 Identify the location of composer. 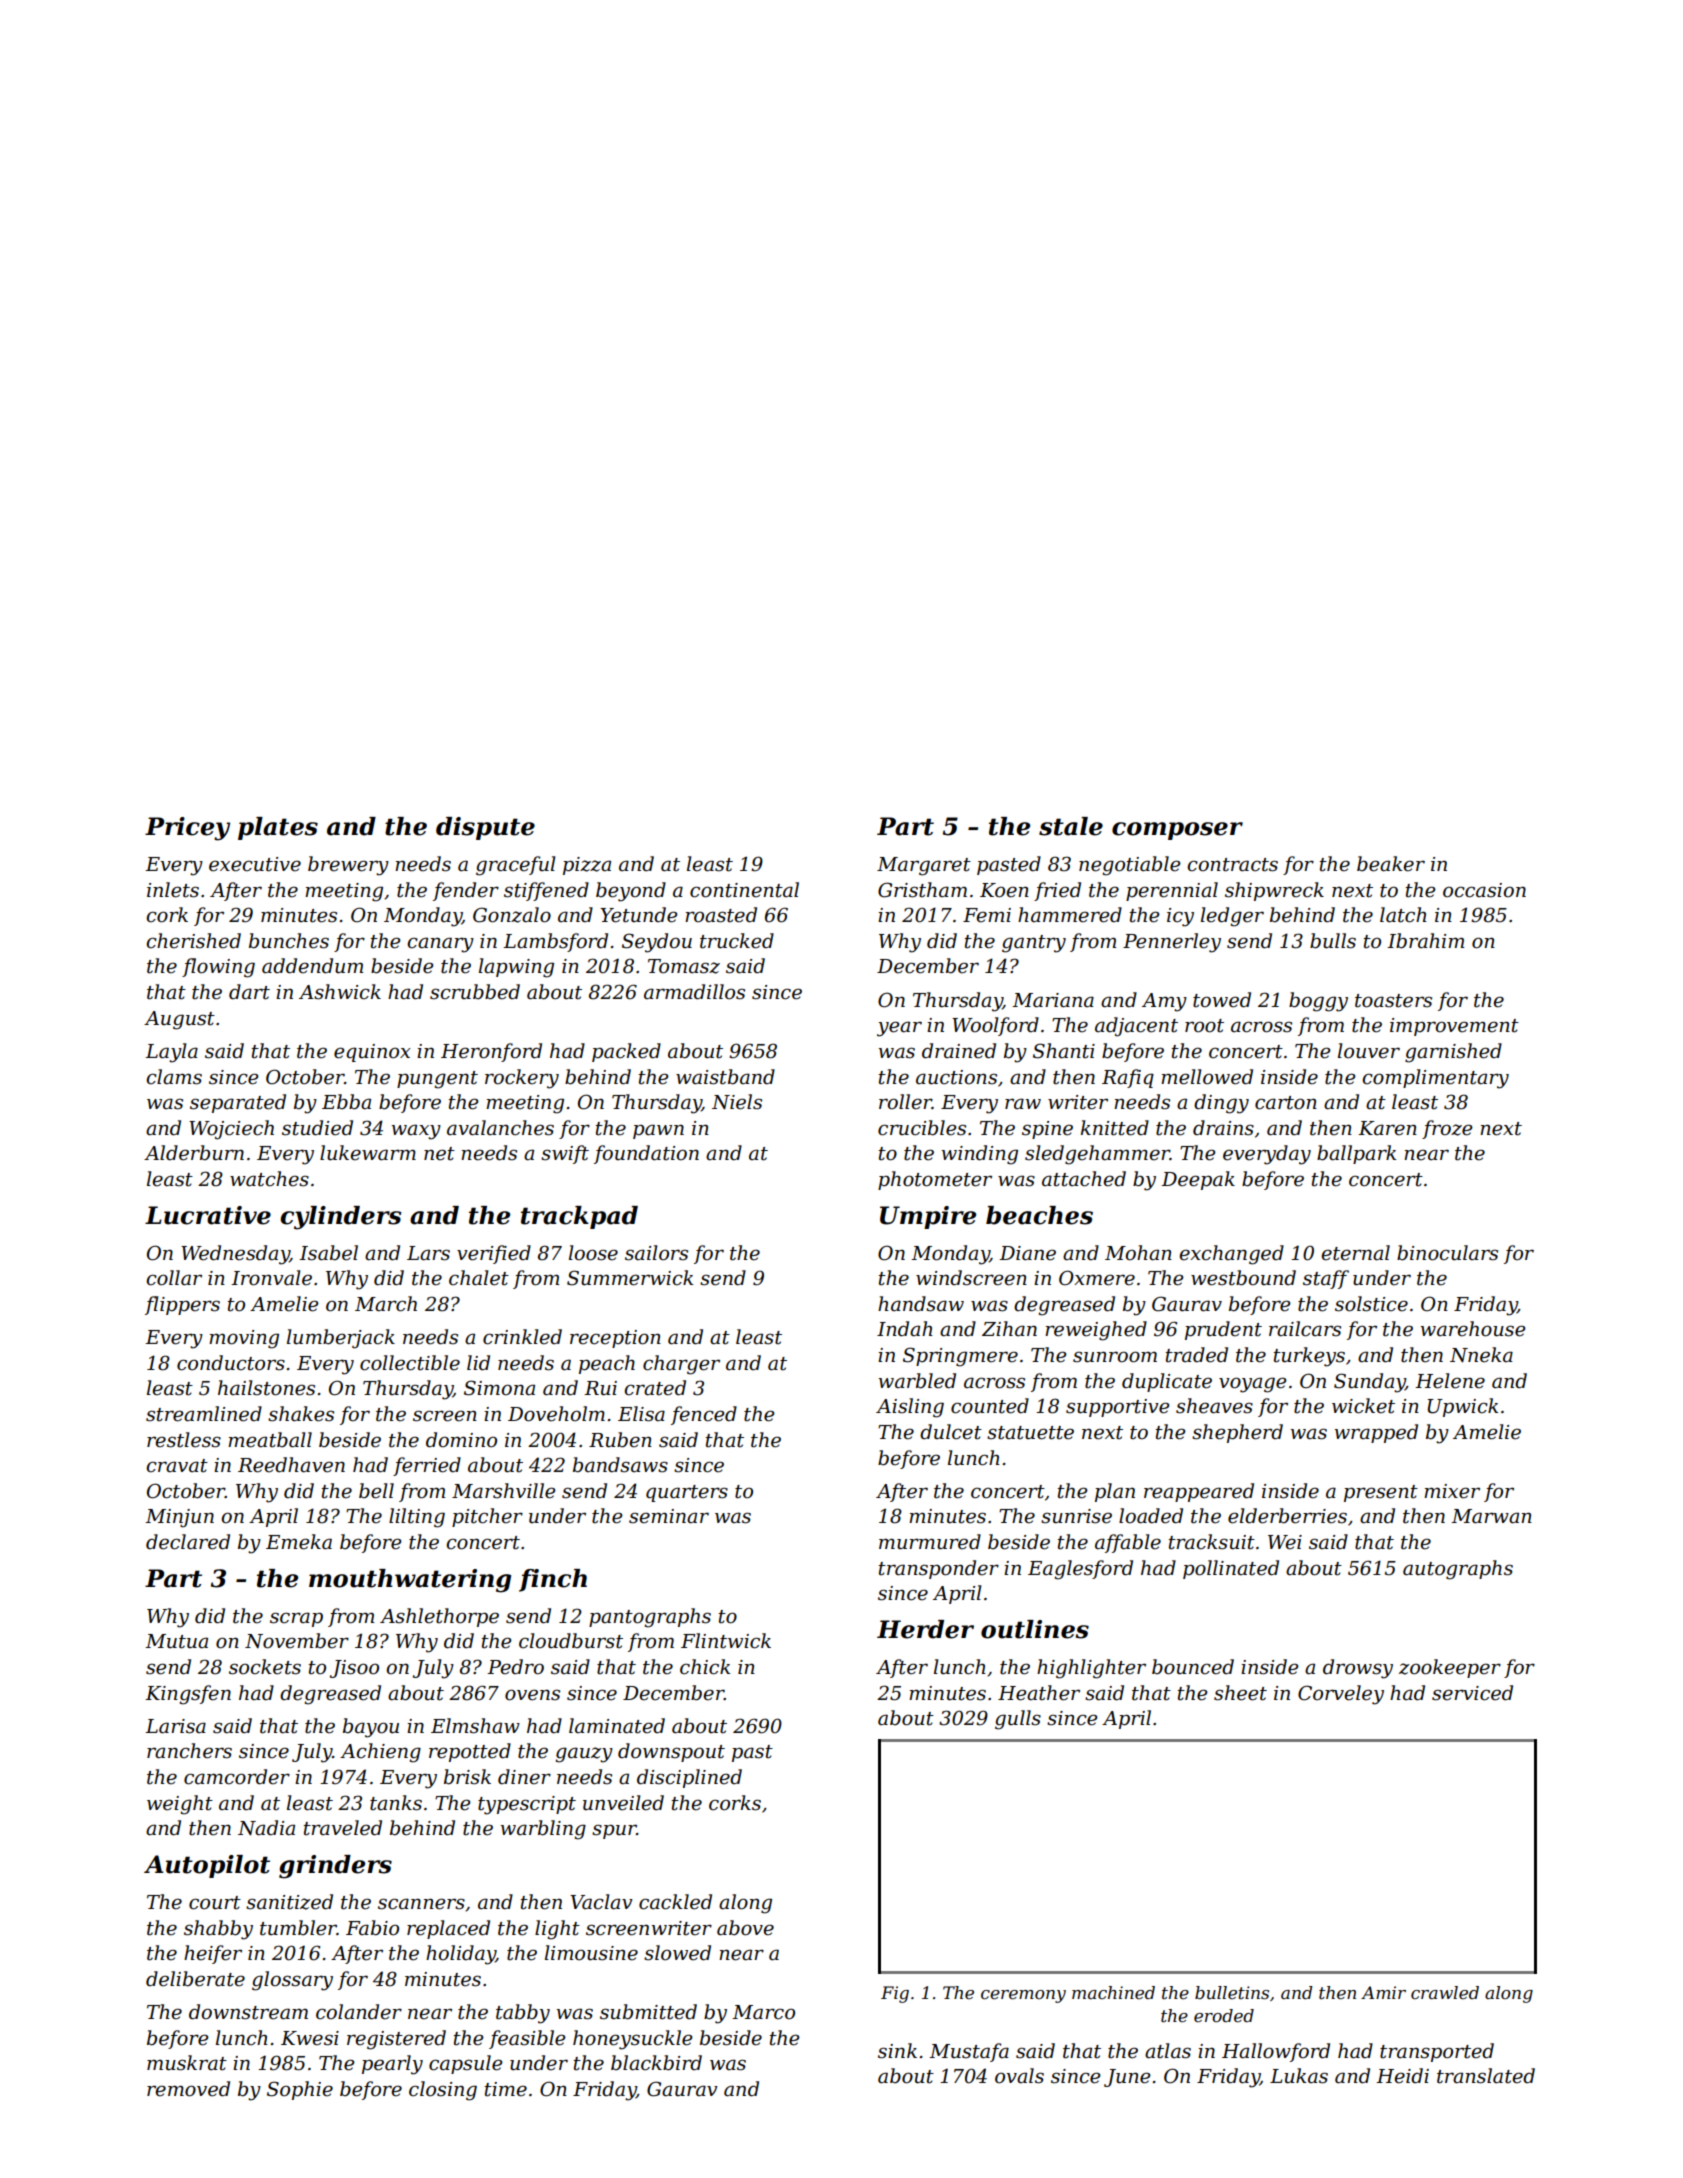
(1177, 831).
